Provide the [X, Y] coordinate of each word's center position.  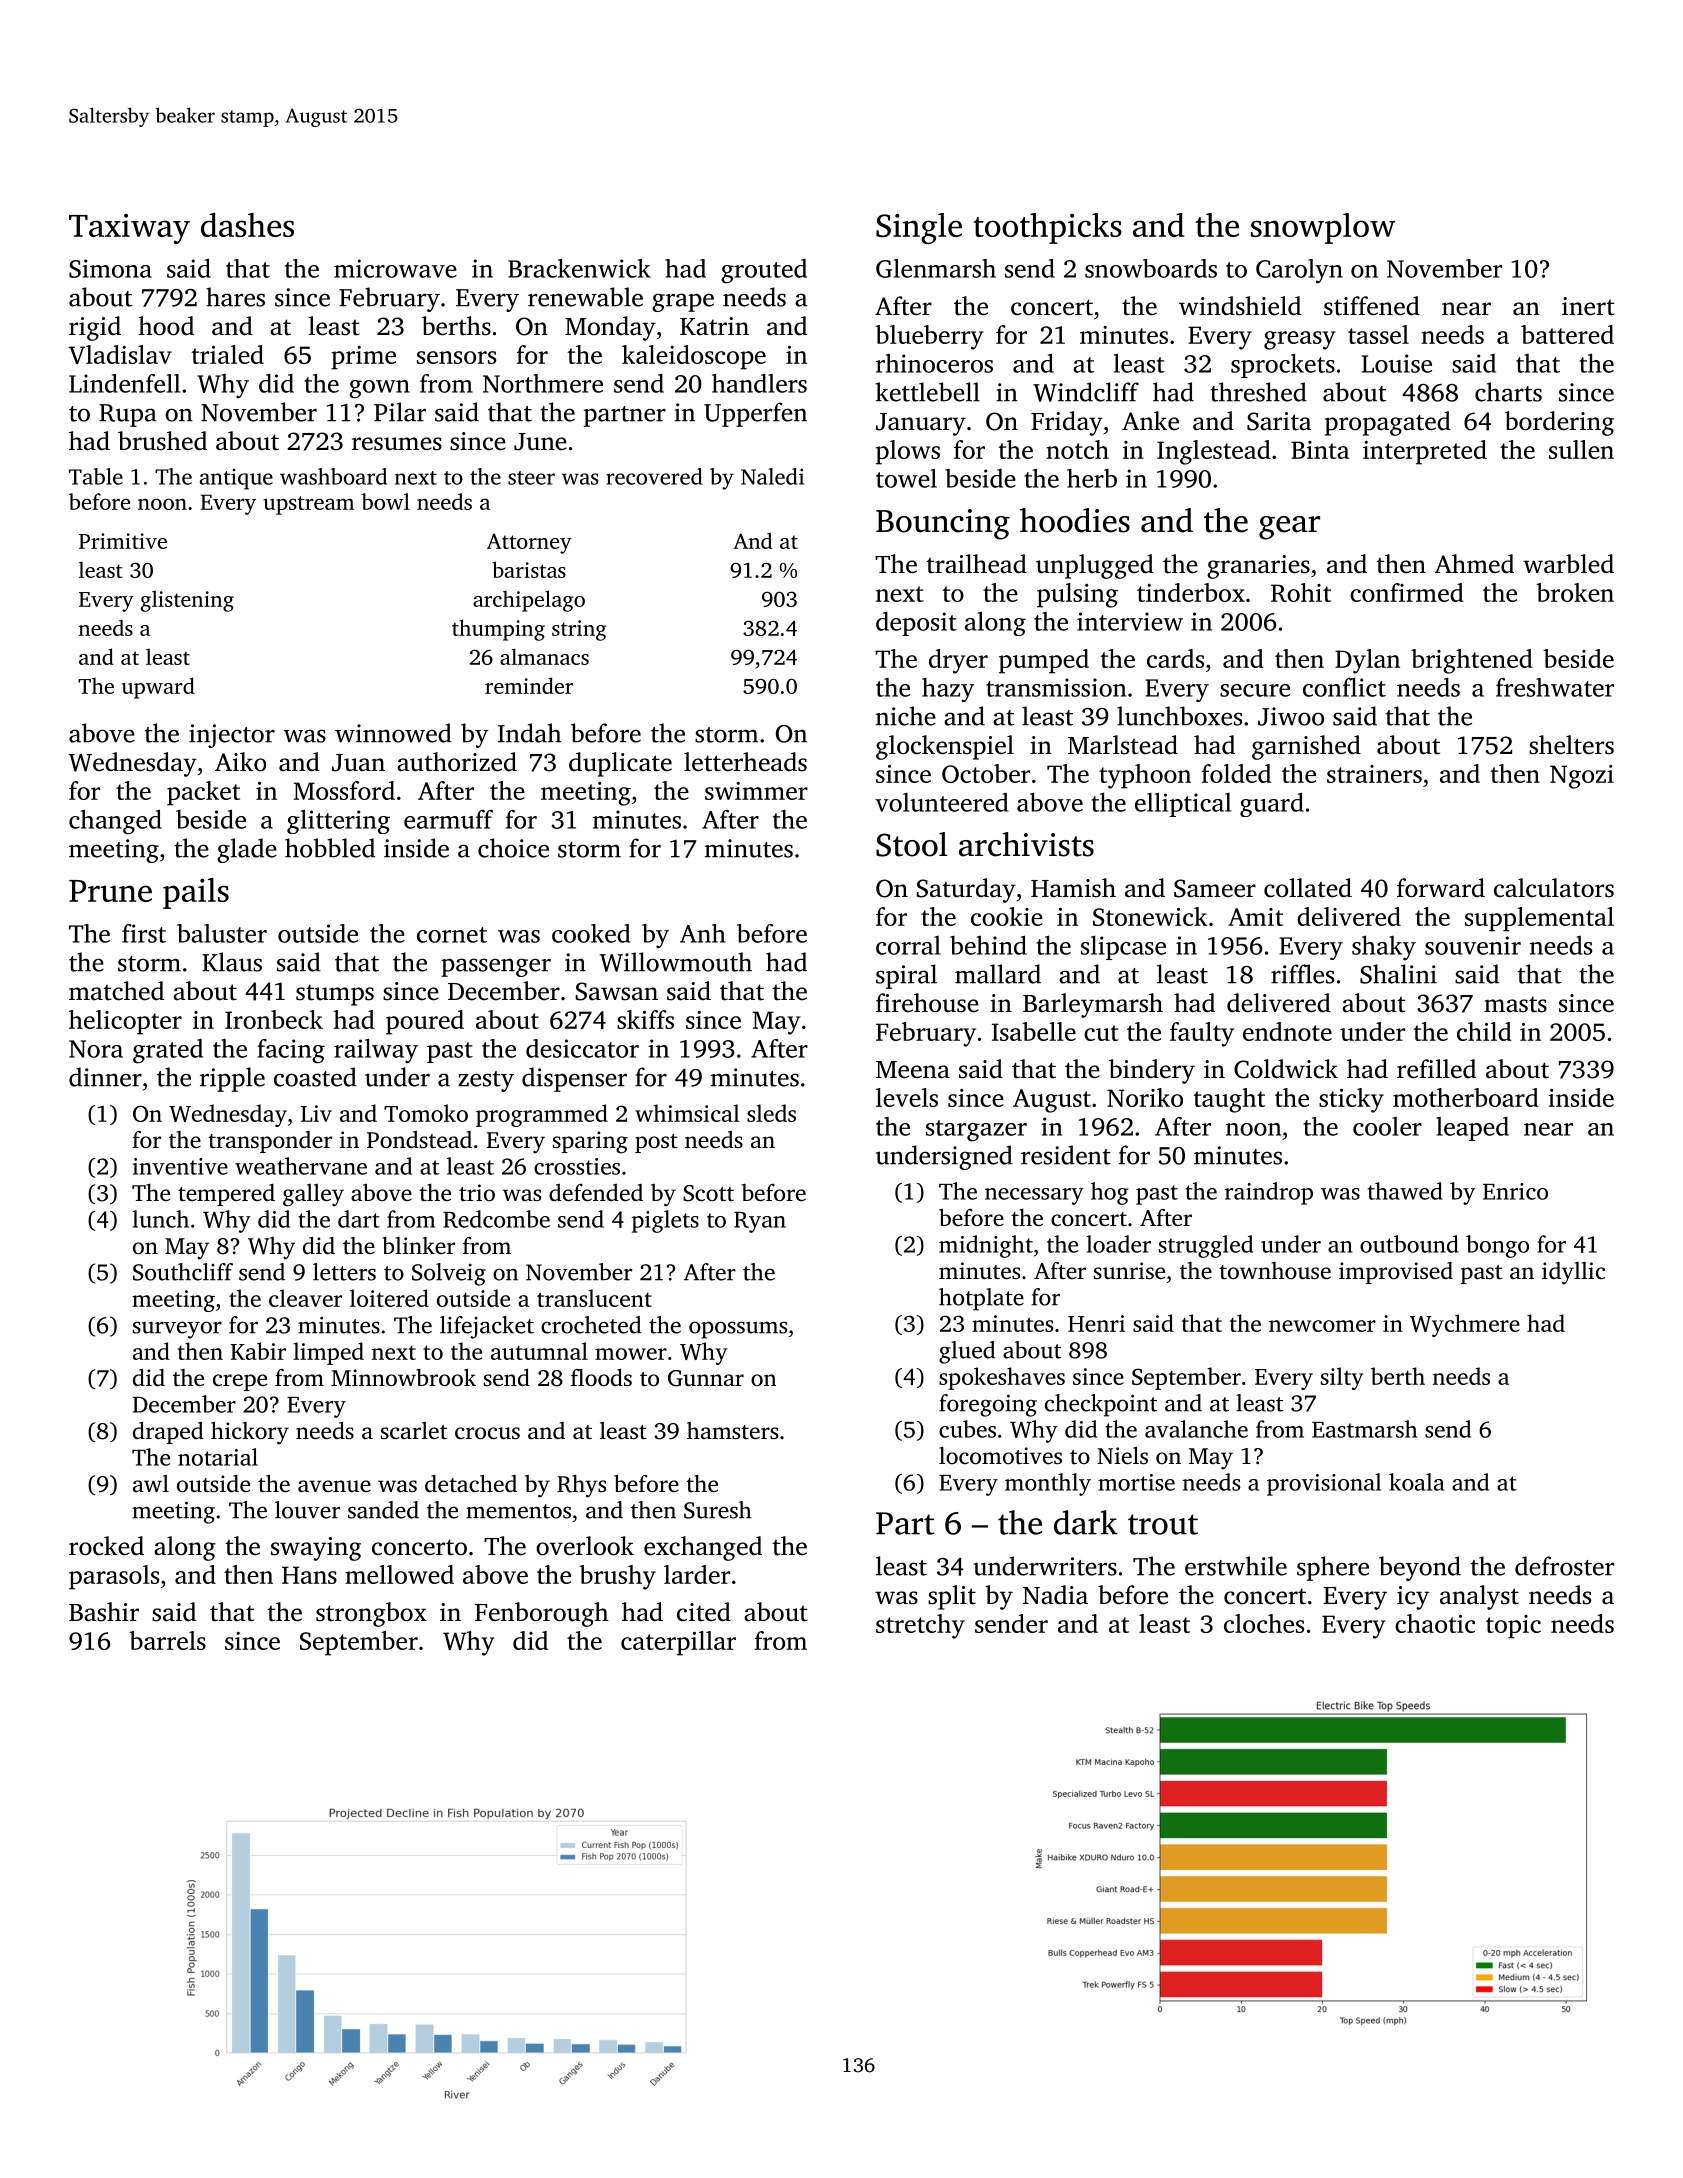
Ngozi [1582, 777]
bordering [1559, 423]
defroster [1564, 1566]
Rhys [581, 1486]
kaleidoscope [694, 357]
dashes [247, 224]
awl [151, 1483]
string [579, 630]
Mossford [344, 790]
